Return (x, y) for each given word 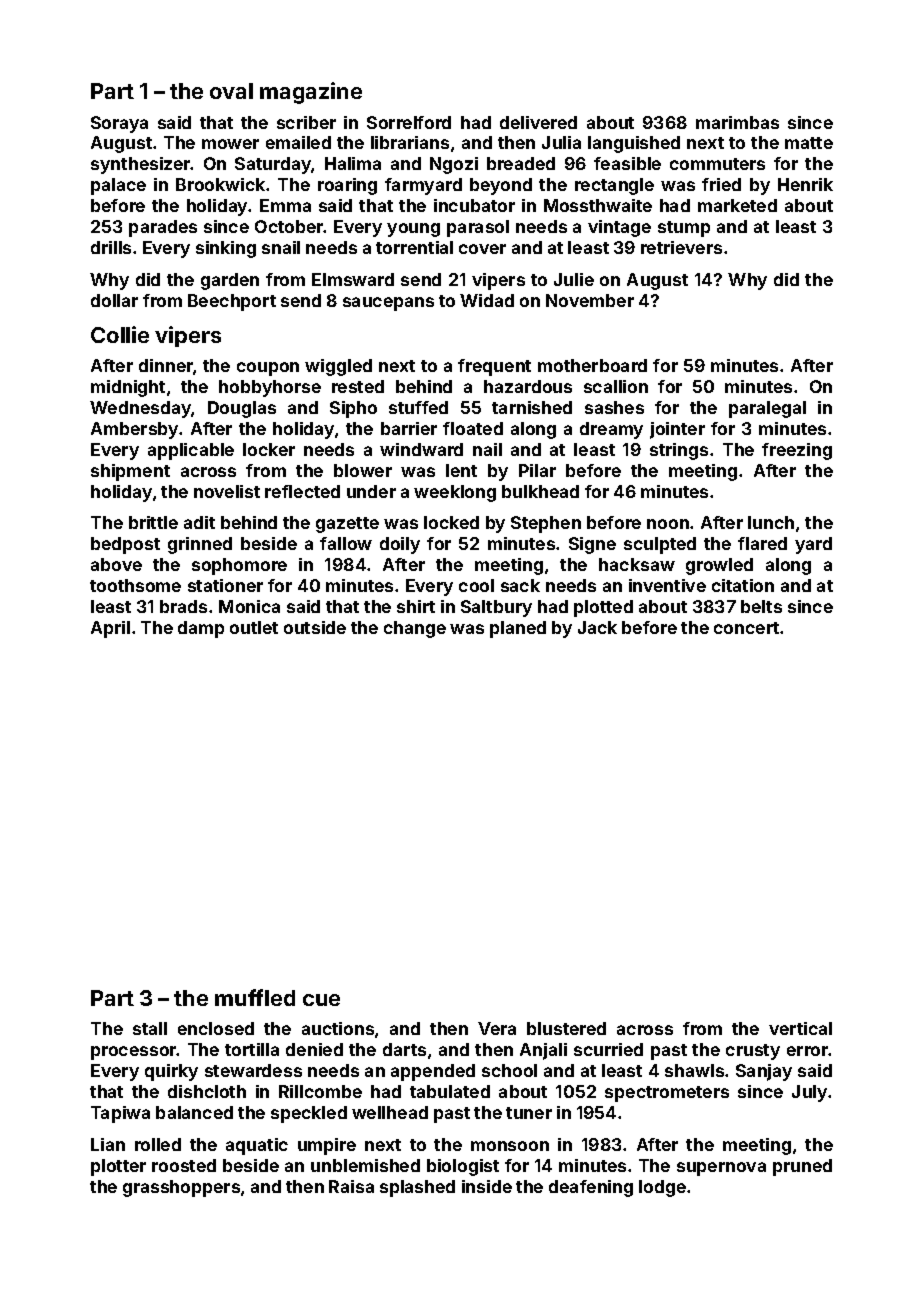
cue (321, 1000)
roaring (347, 186)
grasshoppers (181, 1188)
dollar (114, 300)
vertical (800, 1028)
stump (684, 229)
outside (315, 627)
